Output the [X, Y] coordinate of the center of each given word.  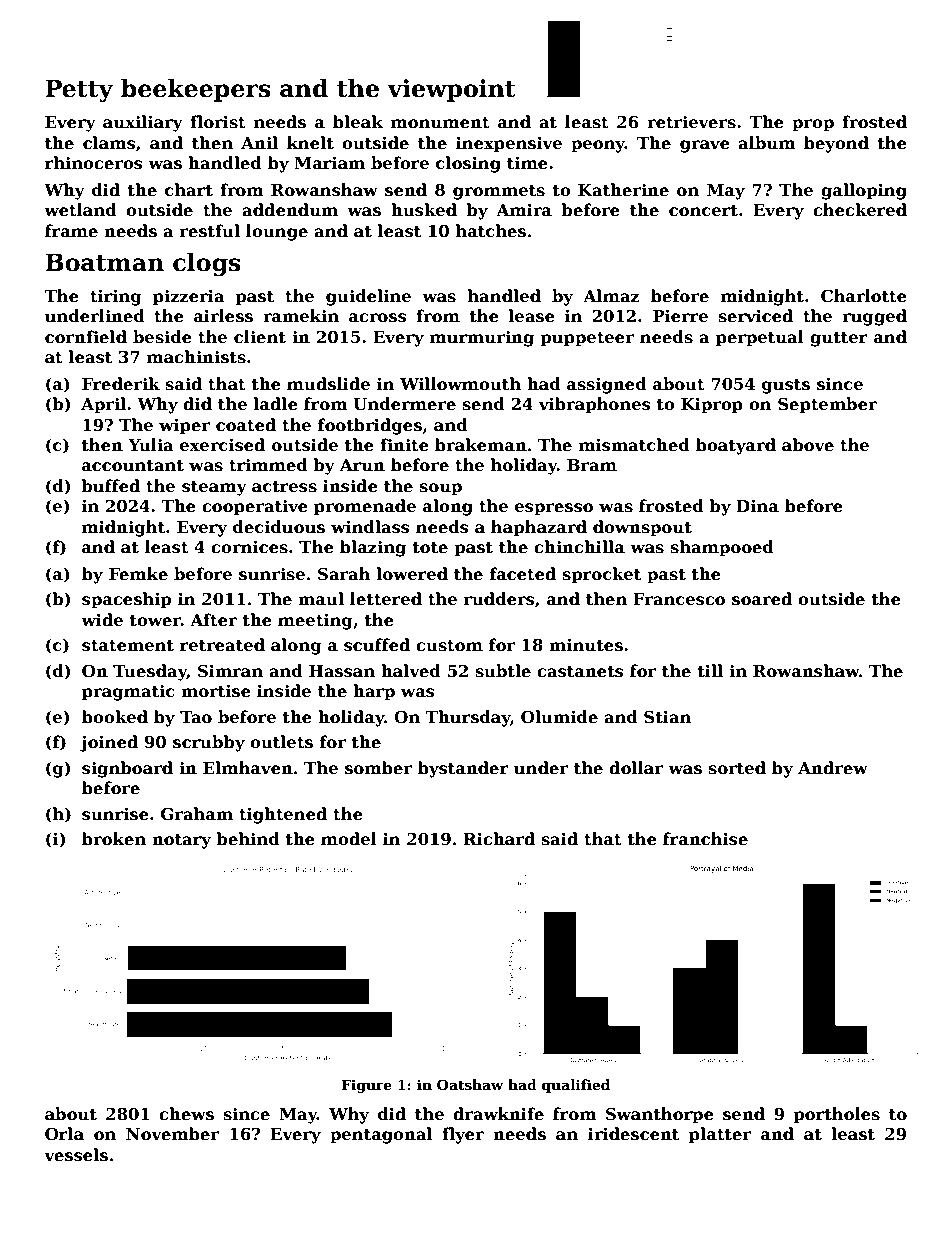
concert [703, 211]
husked [424, 210]
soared [762, 599]
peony [598, 146]
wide [102, 620]
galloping [864, 191]
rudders [499, 599]
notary [181, 841]
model [349, 839]
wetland [80, 210]
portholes [837, 1115]
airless [223, 316]
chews [186, 1114]
